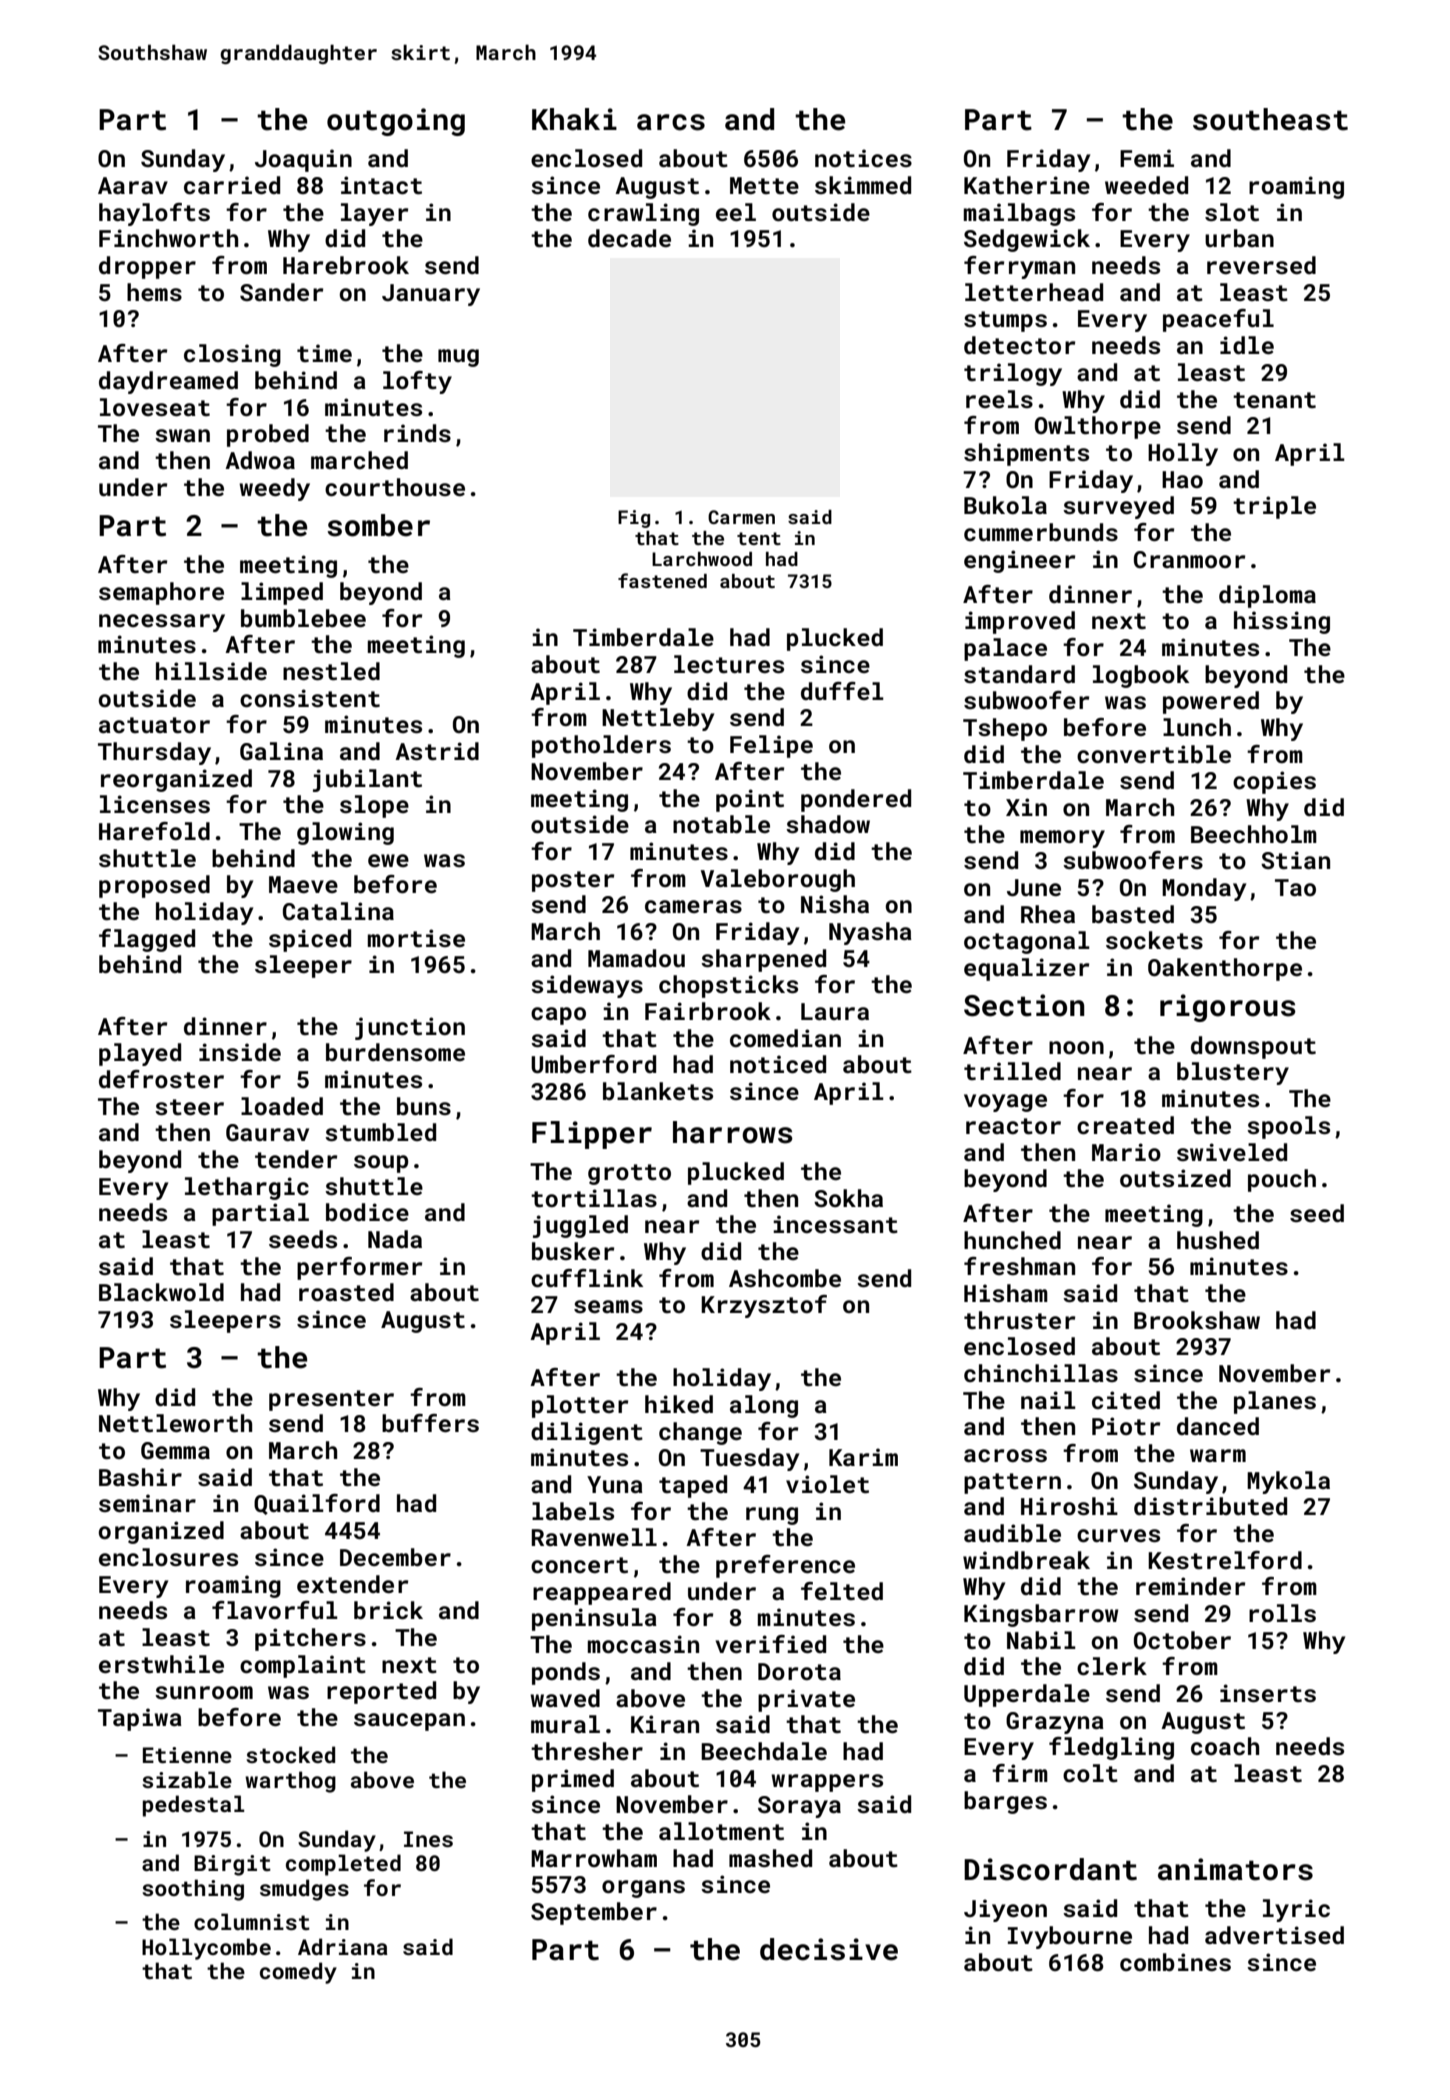 This screenshot has height=2100, width=1450. Describe the element at coordinates (282, 593) in the screenshot. I see `limped` at that location.
